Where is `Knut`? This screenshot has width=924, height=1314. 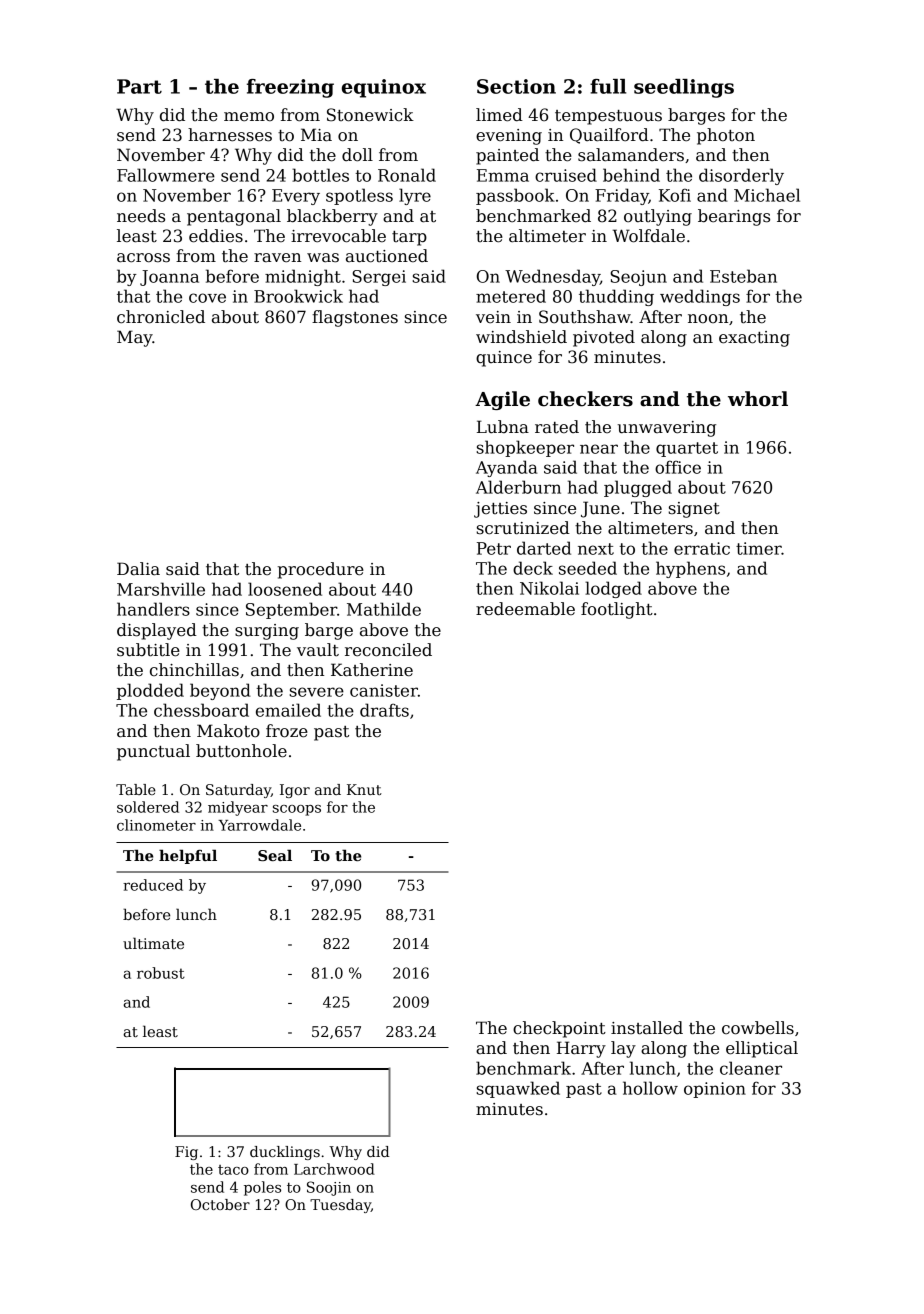 Knut is located at coordinates (364, 789).
